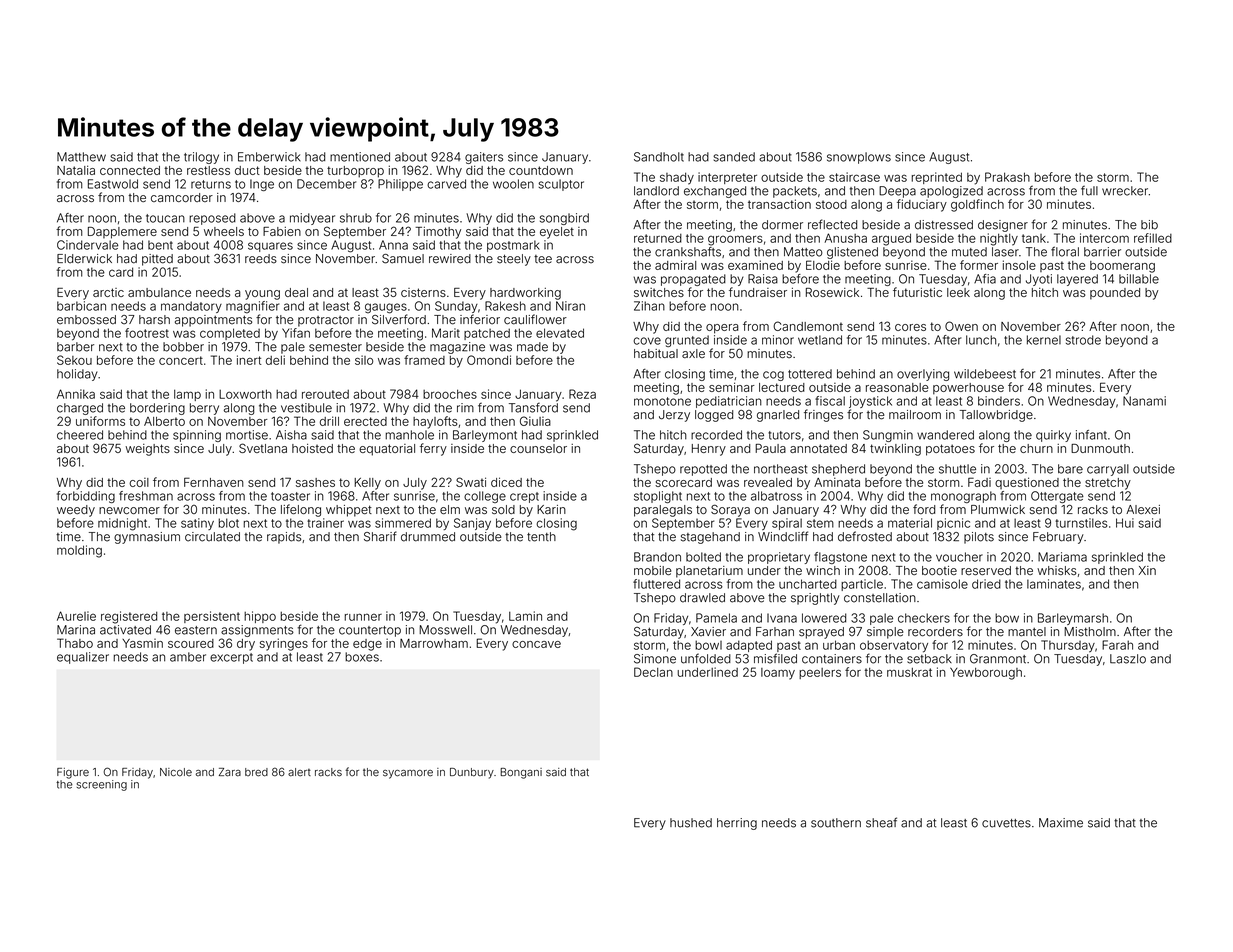 This screenshot has width=1233, height=952. Describe the element at coordinates (524, 497) in the screenshot. I see `crept` at that location.
